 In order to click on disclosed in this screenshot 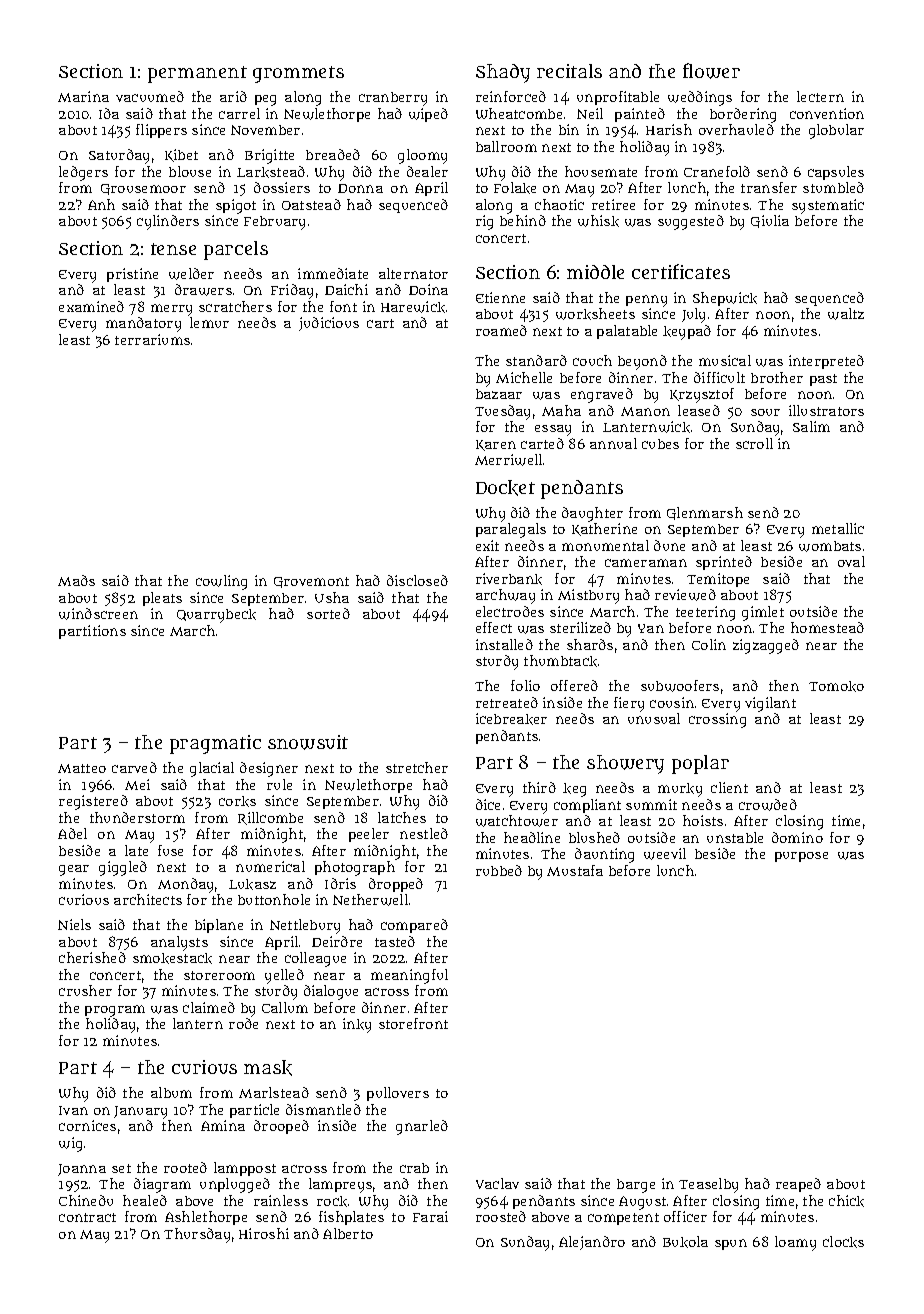, I will do `click(417, 580)`.
